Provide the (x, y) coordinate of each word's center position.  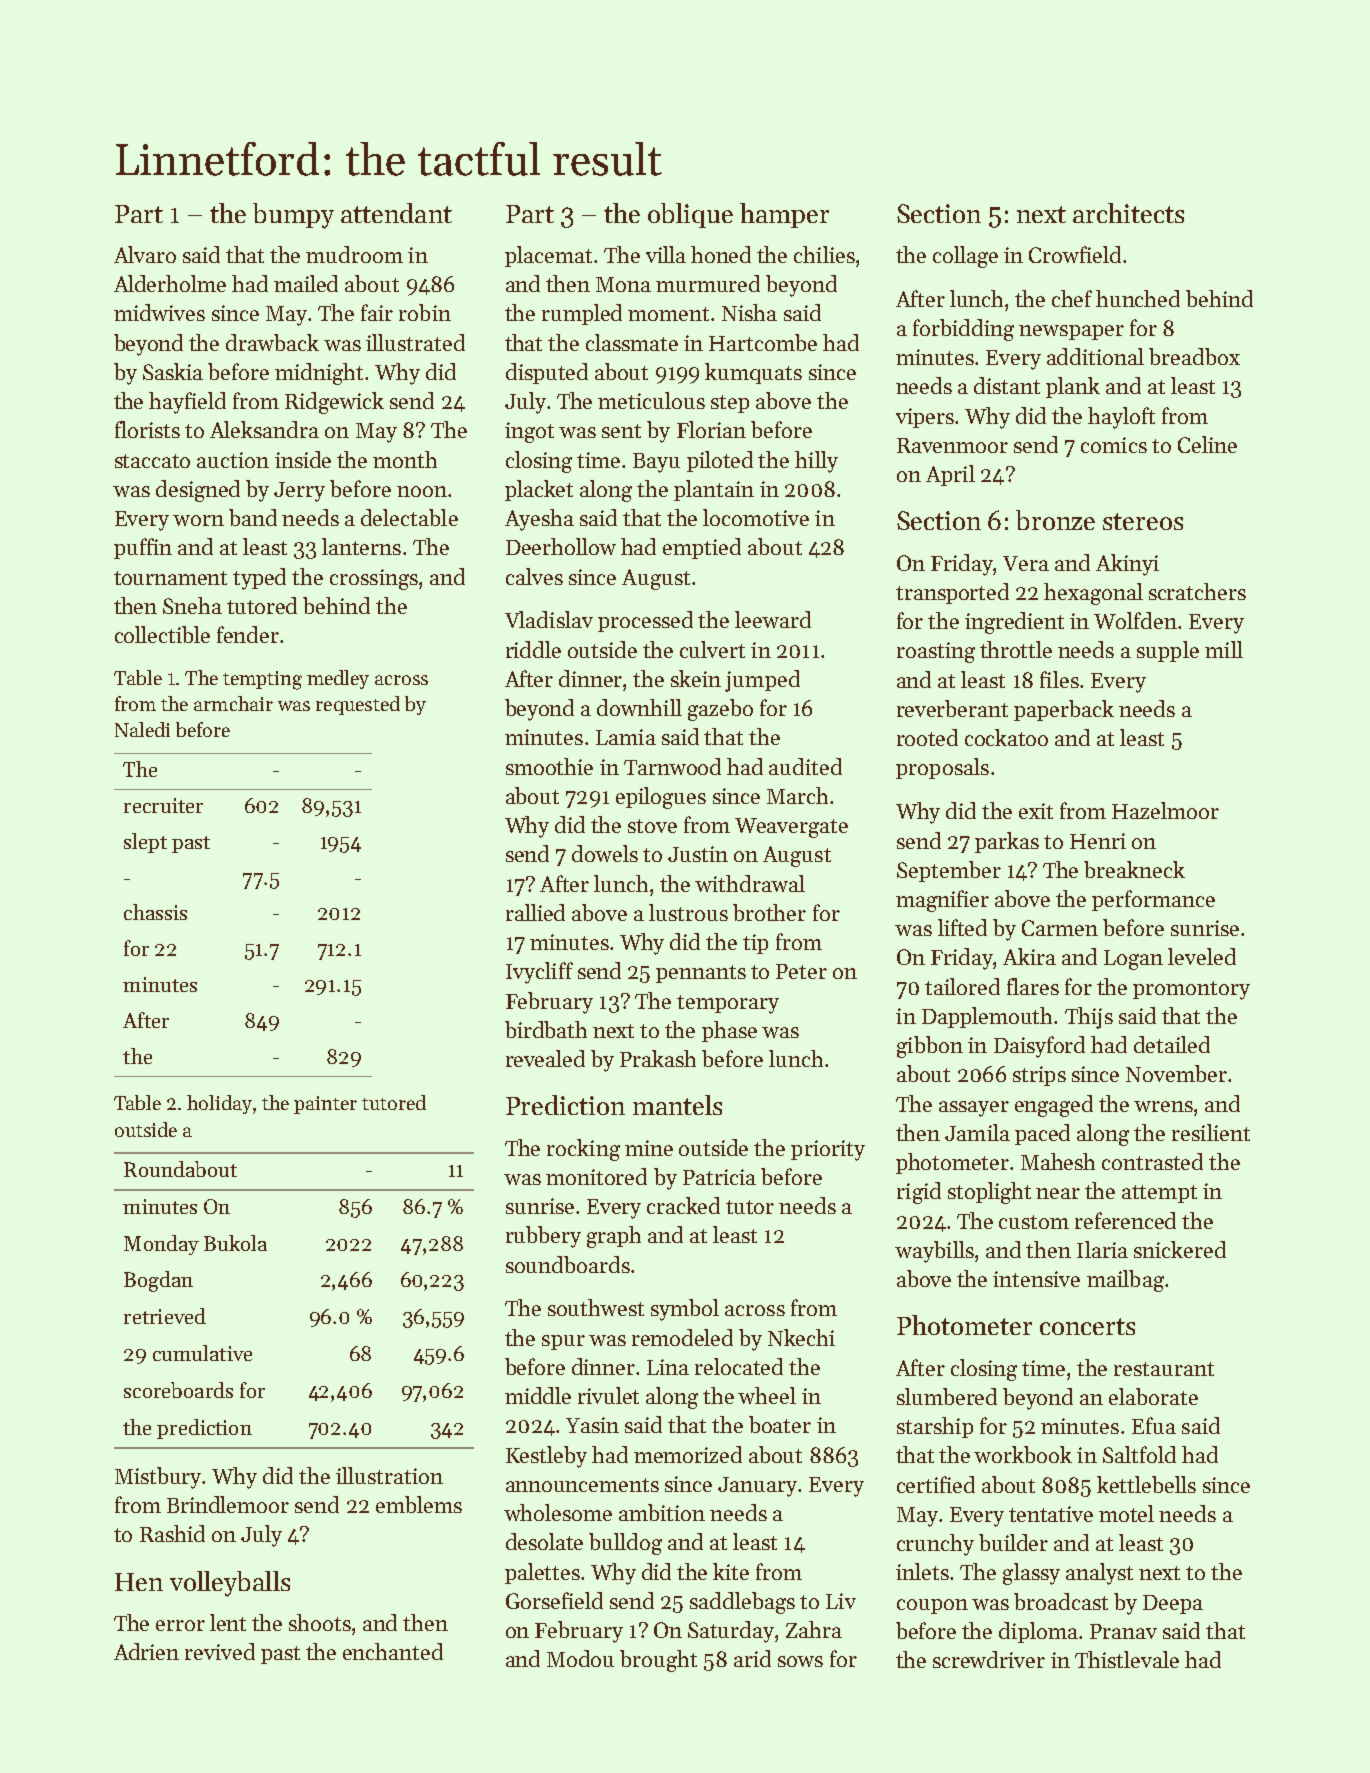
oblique (690, 215)
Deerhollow (561, 546)
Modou (580, 1658)
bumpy (293, 216)
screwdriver (989, 1659)
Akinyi (1127, 565)
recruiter (163, 805)
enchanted (393, 1651)
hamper (784, 215)
